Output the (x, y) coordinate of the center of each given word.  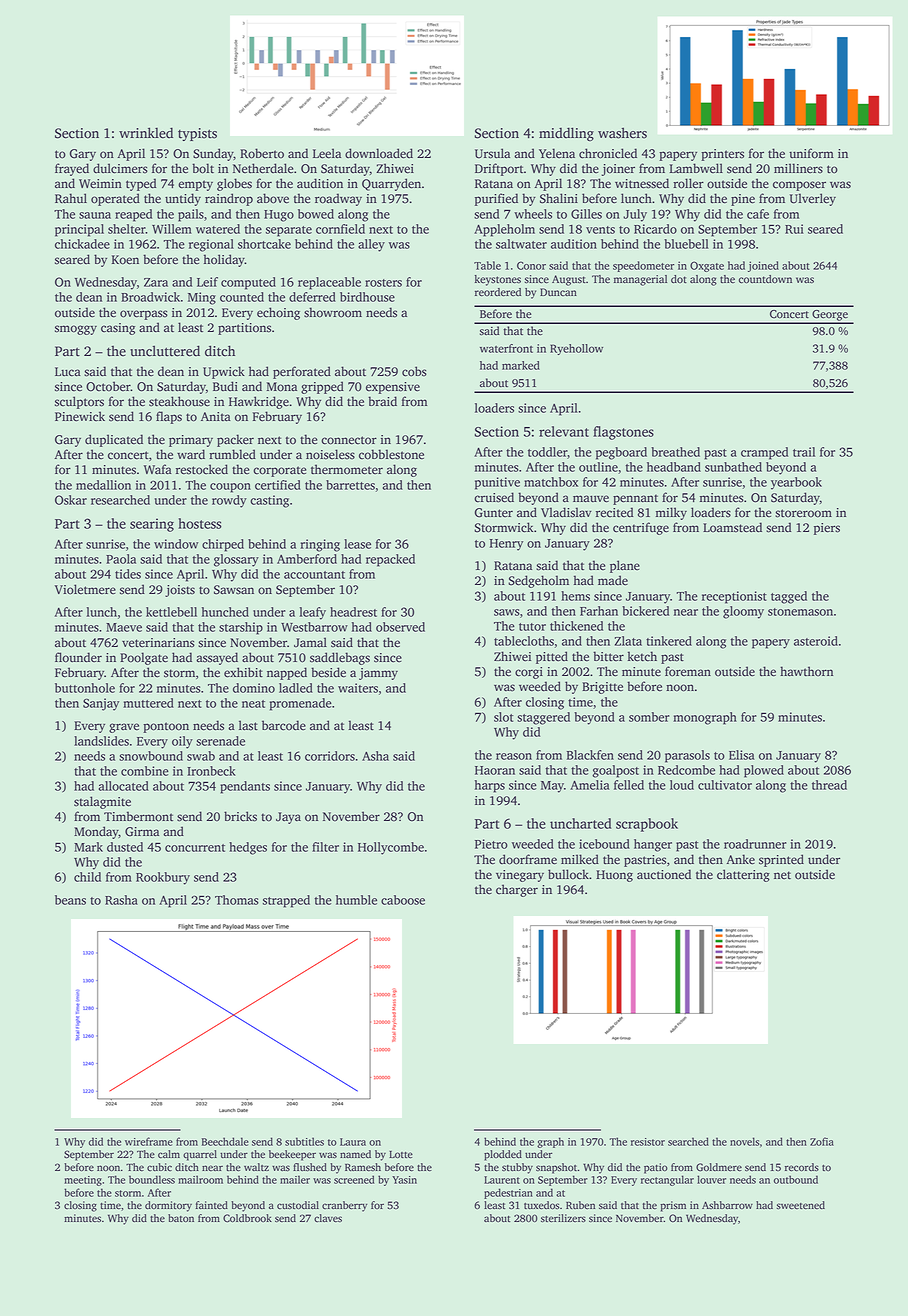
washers (622, 133)
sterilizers (563, 1218)
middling (566, 134)
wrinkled (146, 133)
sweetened (801, 1205)
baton (181, 1218)
